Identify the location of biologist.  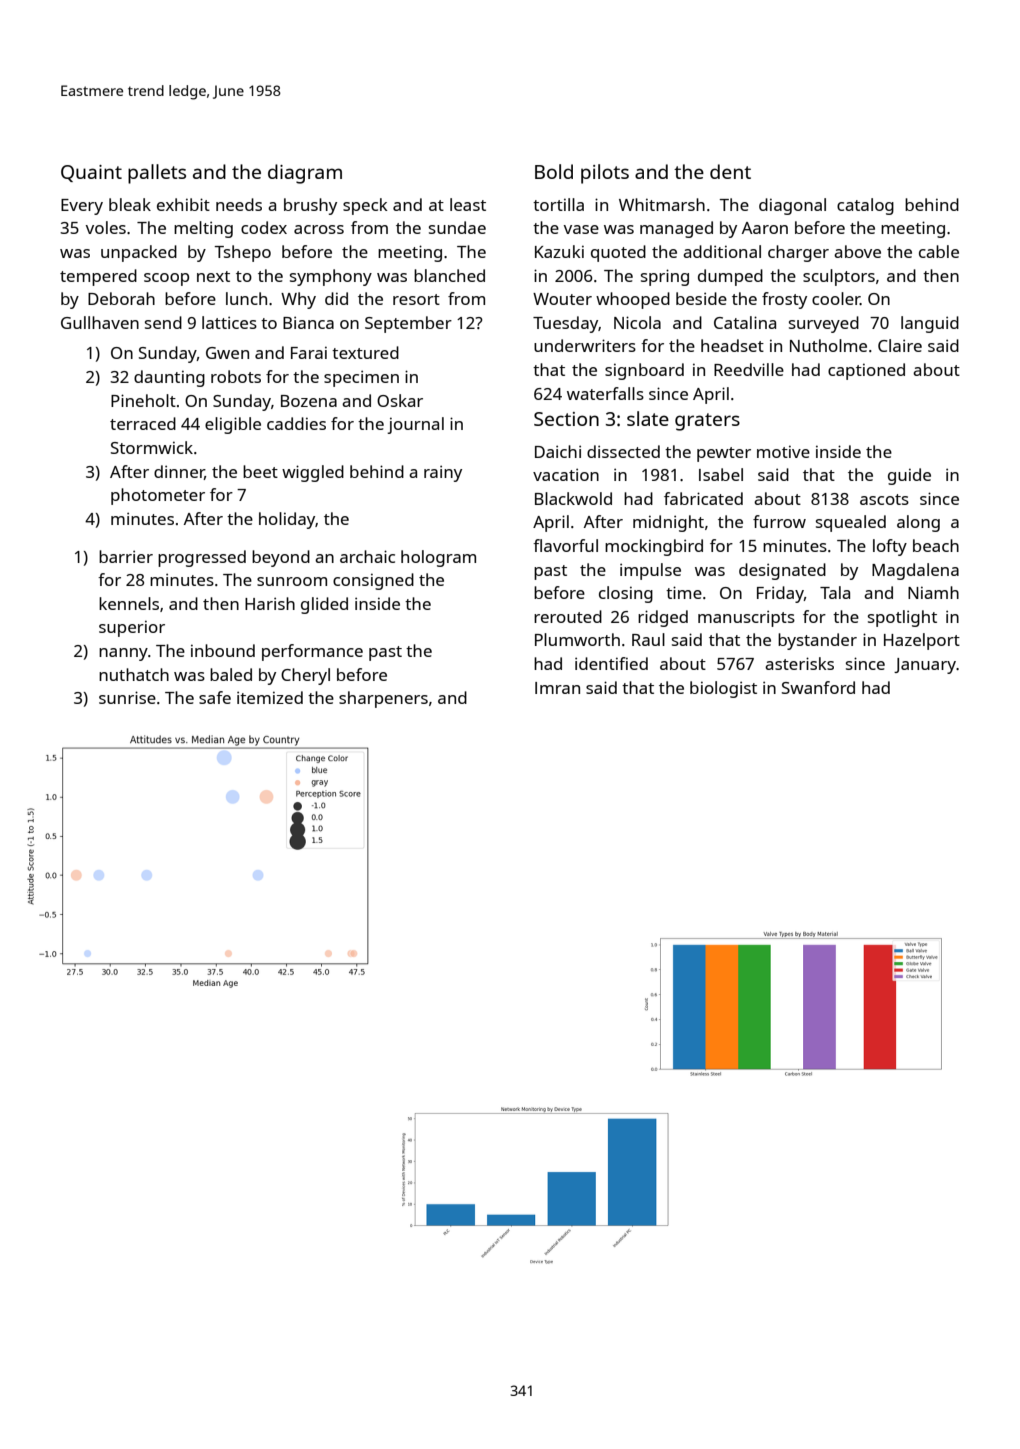
(723, 689).
